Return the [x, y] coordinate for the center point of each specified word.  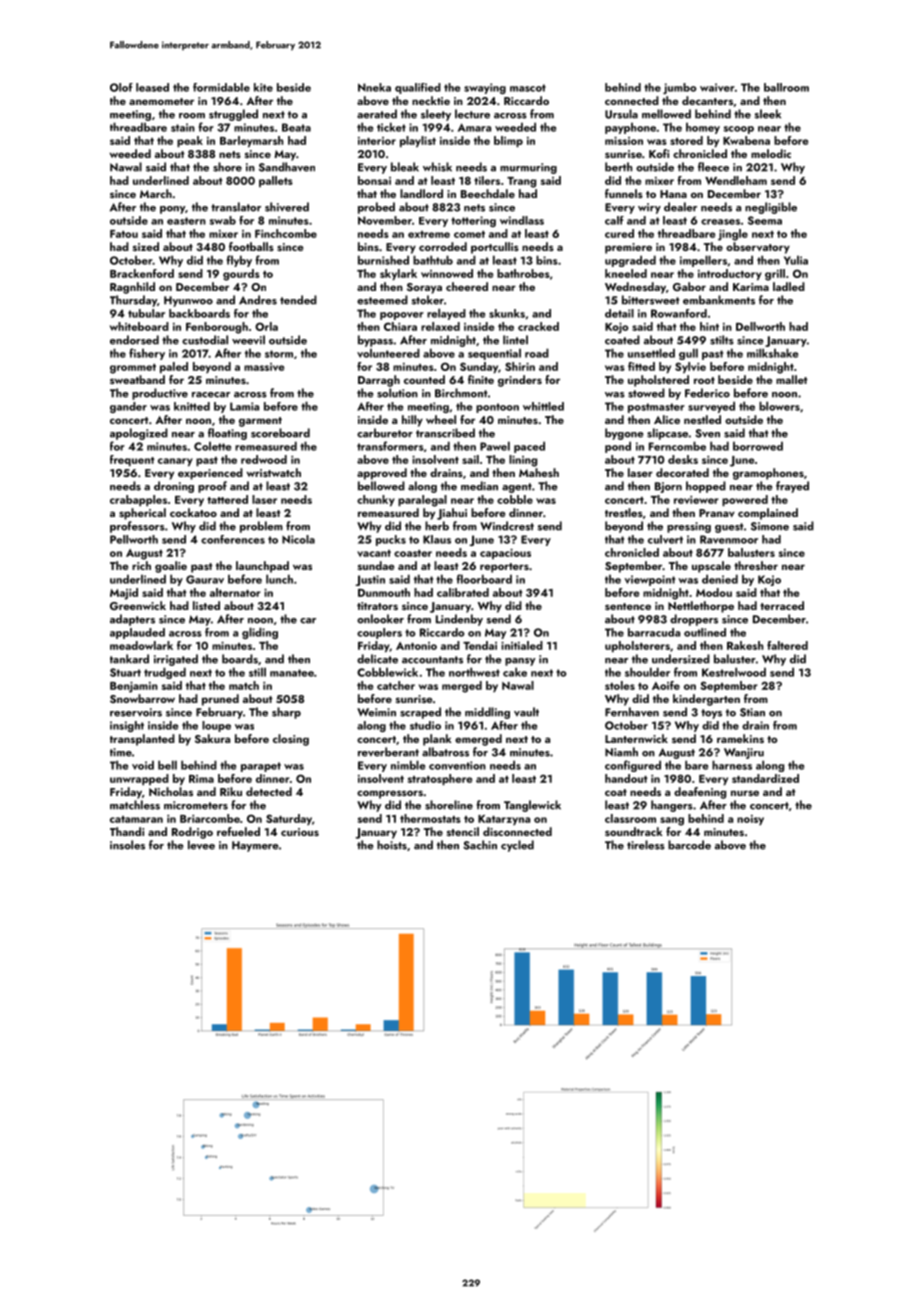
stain [183, 127]
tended [298, 300]
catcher [396, 685]
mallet [792, 379]
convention [457, 765]
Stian [752, 712]
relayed [446, 314]
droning [174, 487]
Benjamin [134, 687]
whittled [543, 406]
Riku [231, 791]
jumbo [679, 88]
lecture [472, 114]
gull [688, 354]
